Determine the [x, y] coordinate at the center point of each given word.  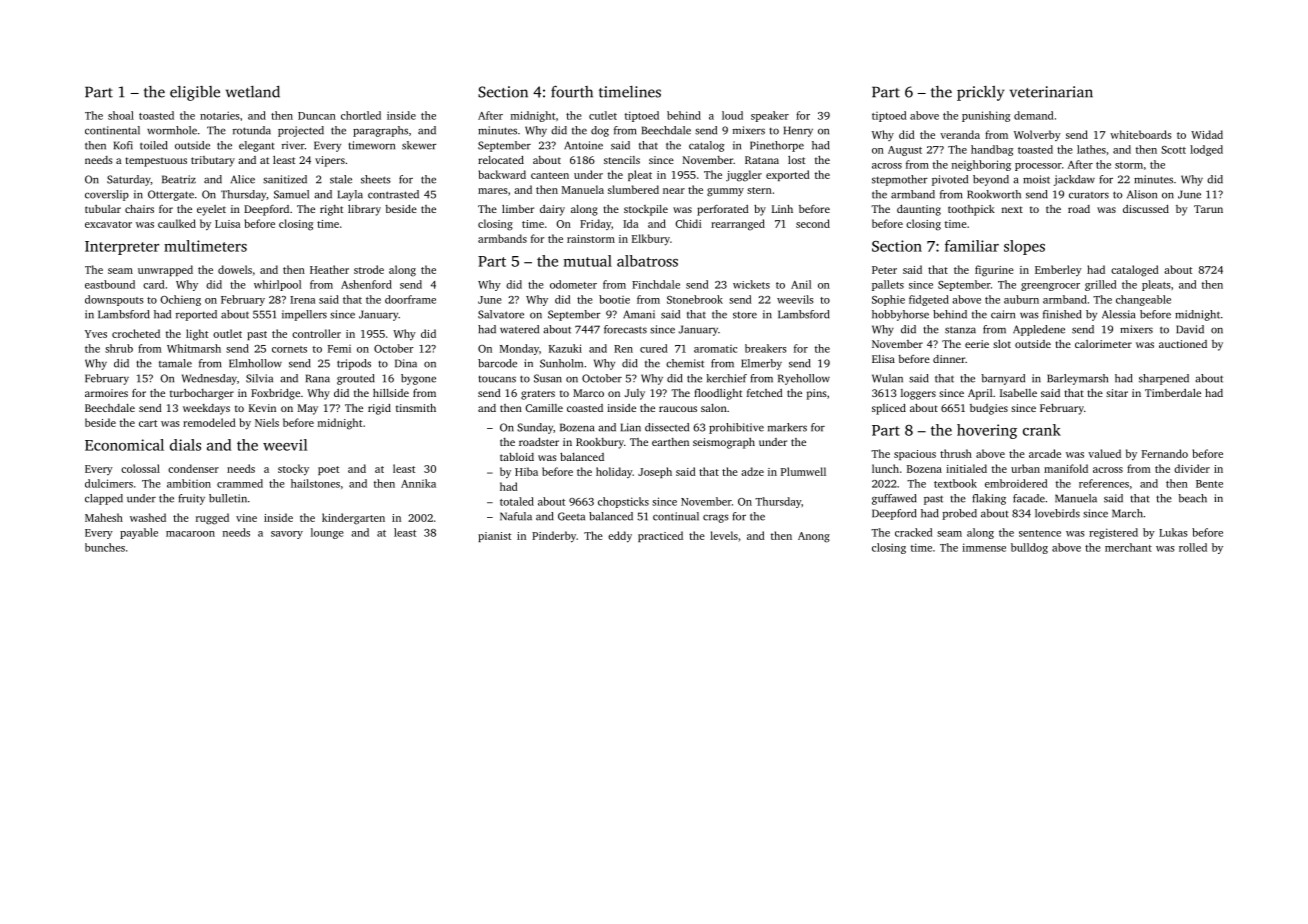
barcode [497, 363]
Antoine [583, 145]
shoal [121, 115]
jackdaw [1074, 180]
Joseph [655, 472]
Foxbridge [275, 394]
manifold [1066, 468]
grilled [1101, 285]
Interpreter [122, 248]
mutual [588, 261]
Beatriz [179, 179]
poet [328, 470]
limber [518, 209]
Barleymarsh [1077, 379]
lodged [1206, 150]
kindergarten [353, 519]
